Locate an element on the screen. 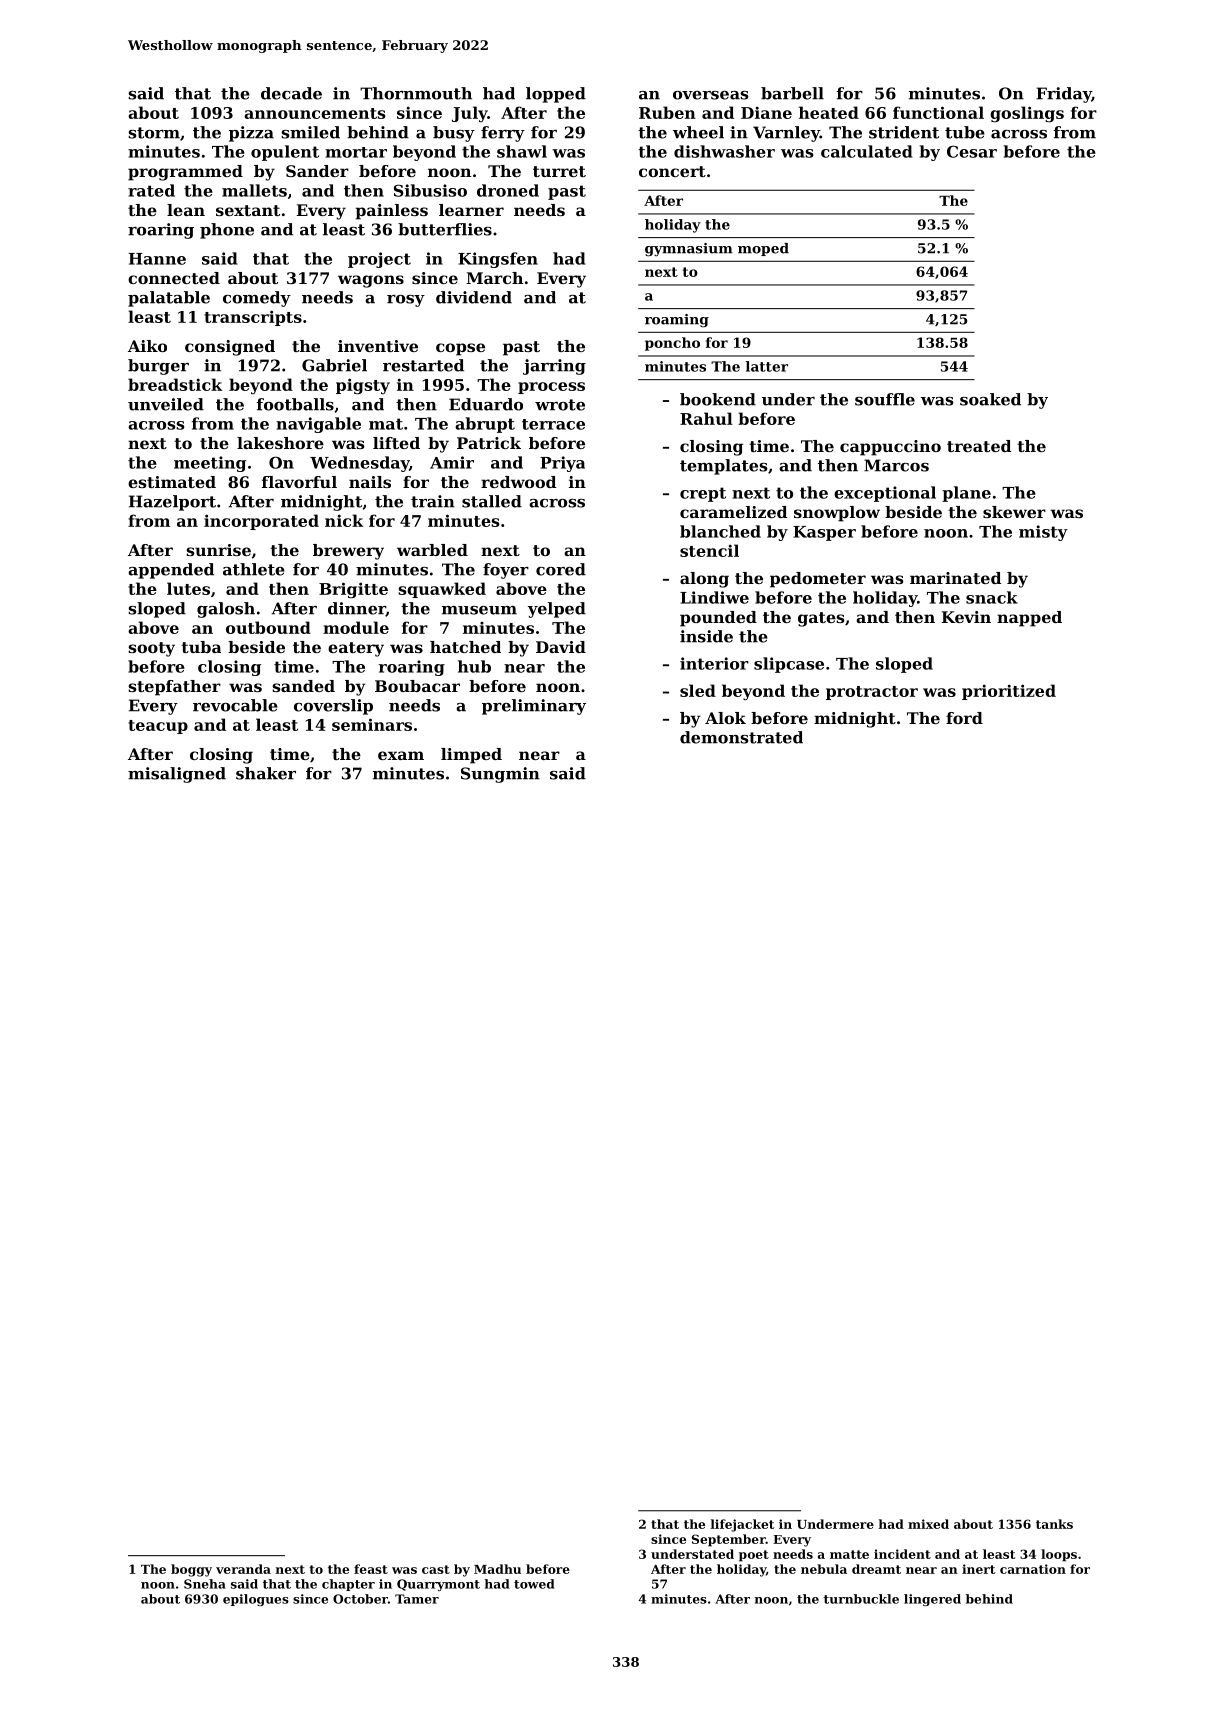 Image resolution: width=1224 pixels, height=1730 pixels. Madhu is located at coordinates (497, 1569).
